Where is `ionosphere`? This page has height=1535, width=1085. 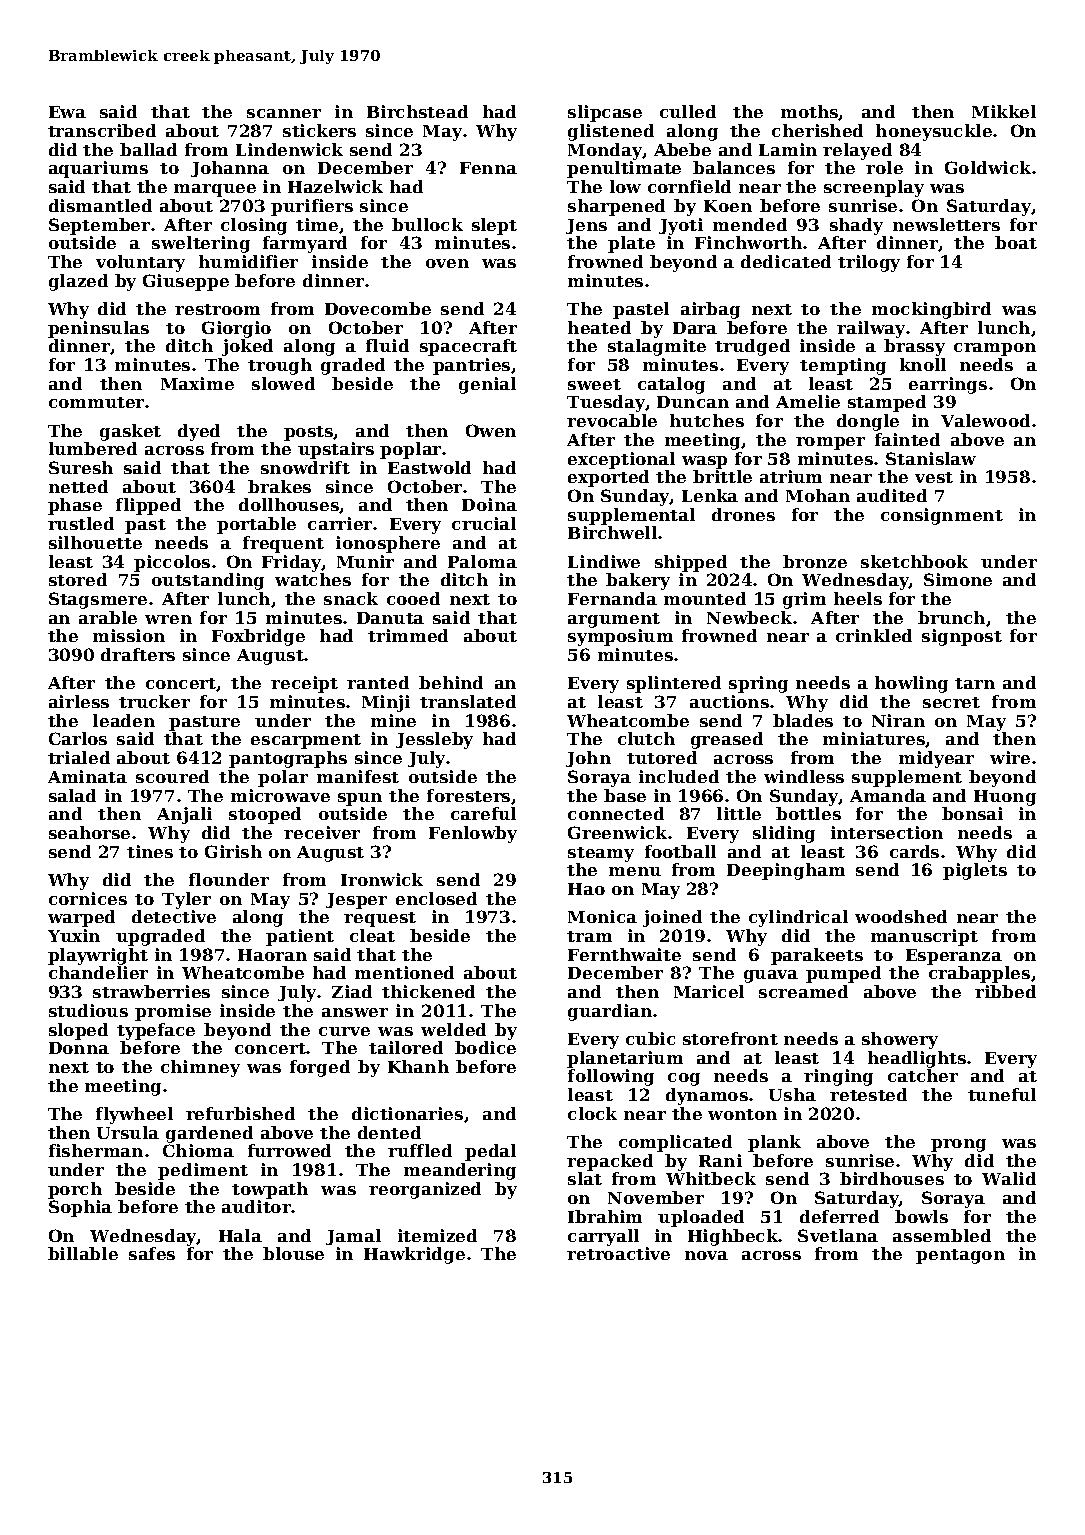 ionosphere is located at coordinates (388, 544).
